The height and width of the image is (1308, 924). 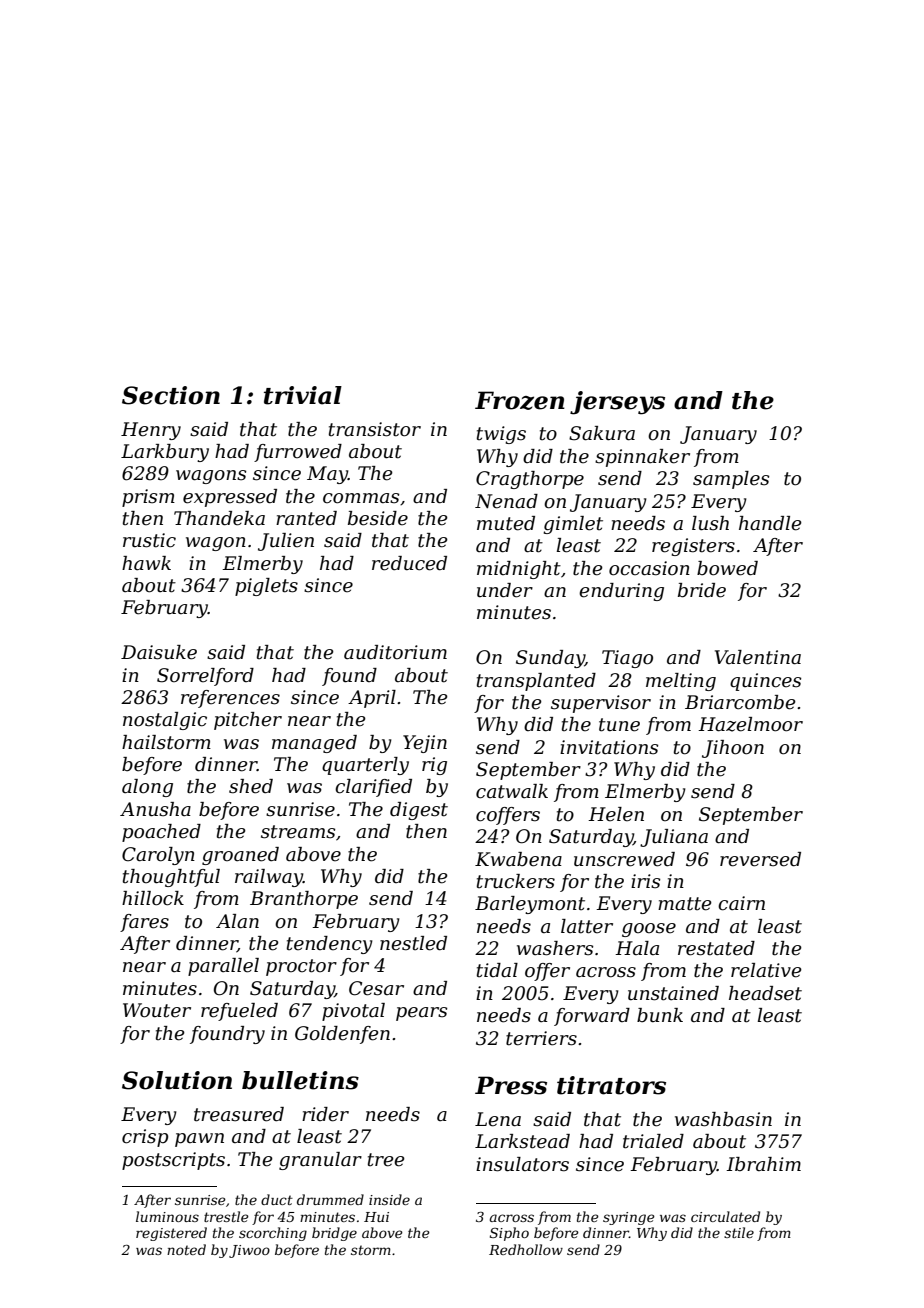 What do you see at coordinates (617, 403) in the image?
I see `jerseys` at bounding box center [617, 403].
